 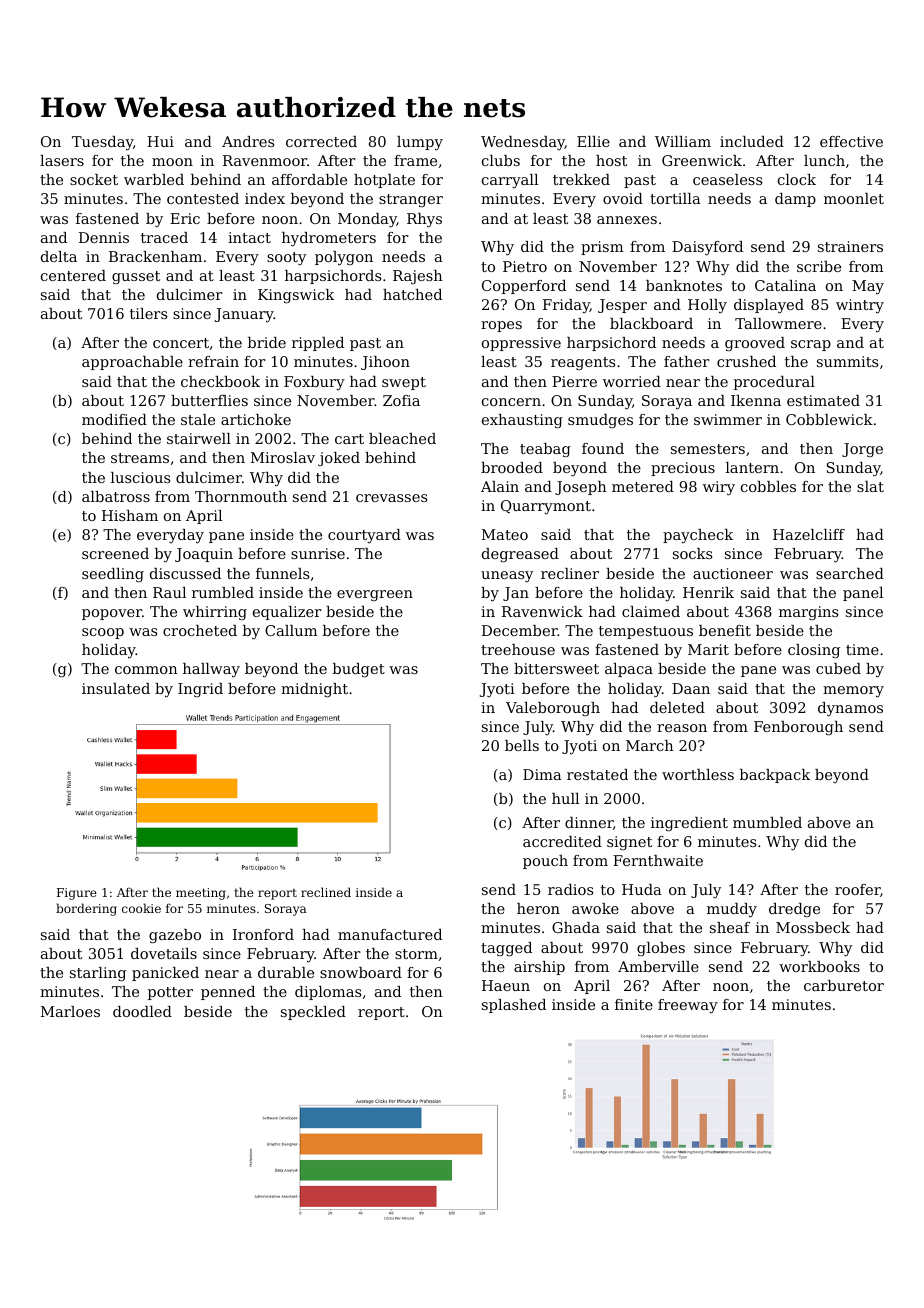 I want to click on insulated, so click(x=116, y=688).
